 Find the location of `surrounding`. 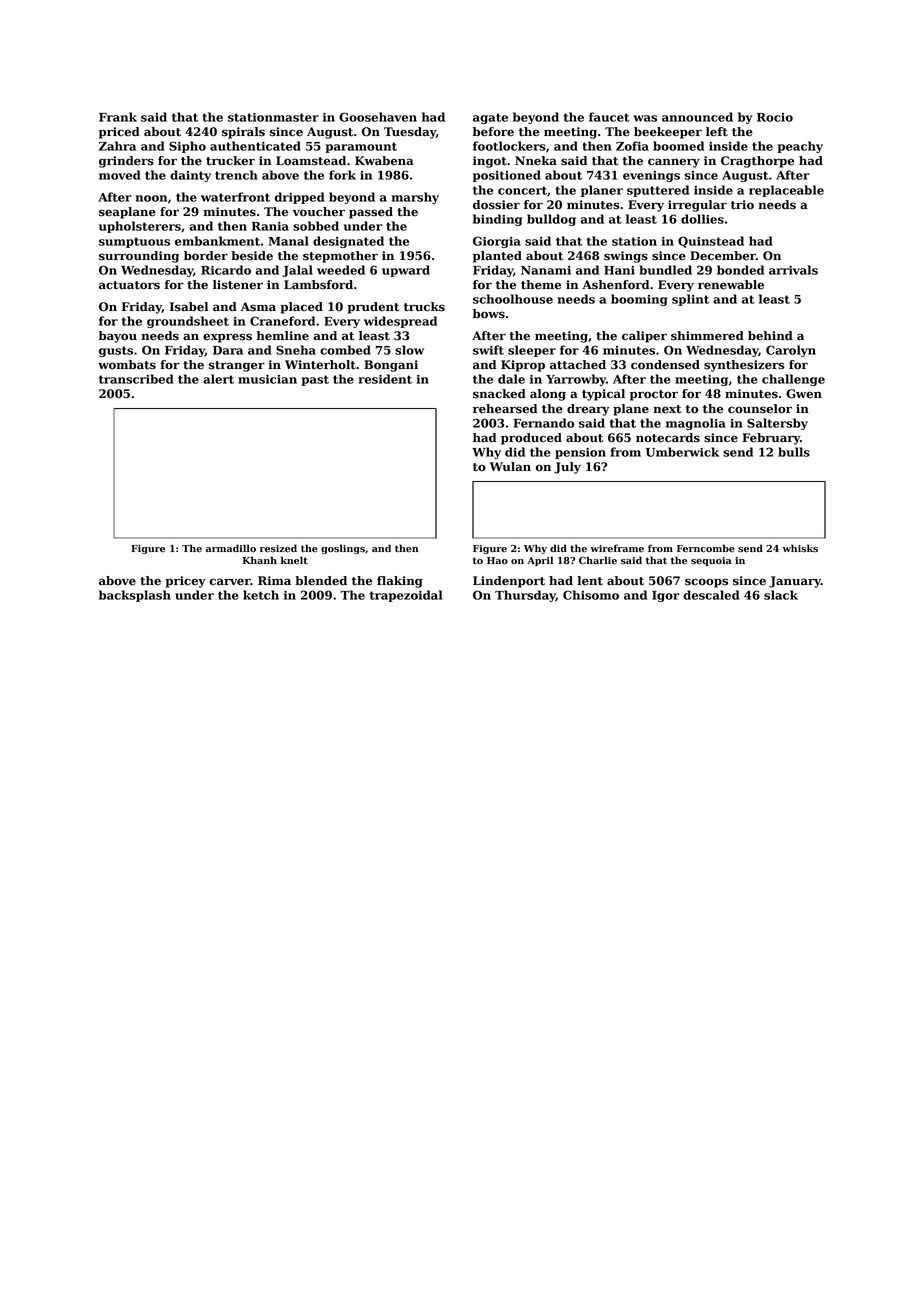

surrounding is located at coordinates (139, 257).
